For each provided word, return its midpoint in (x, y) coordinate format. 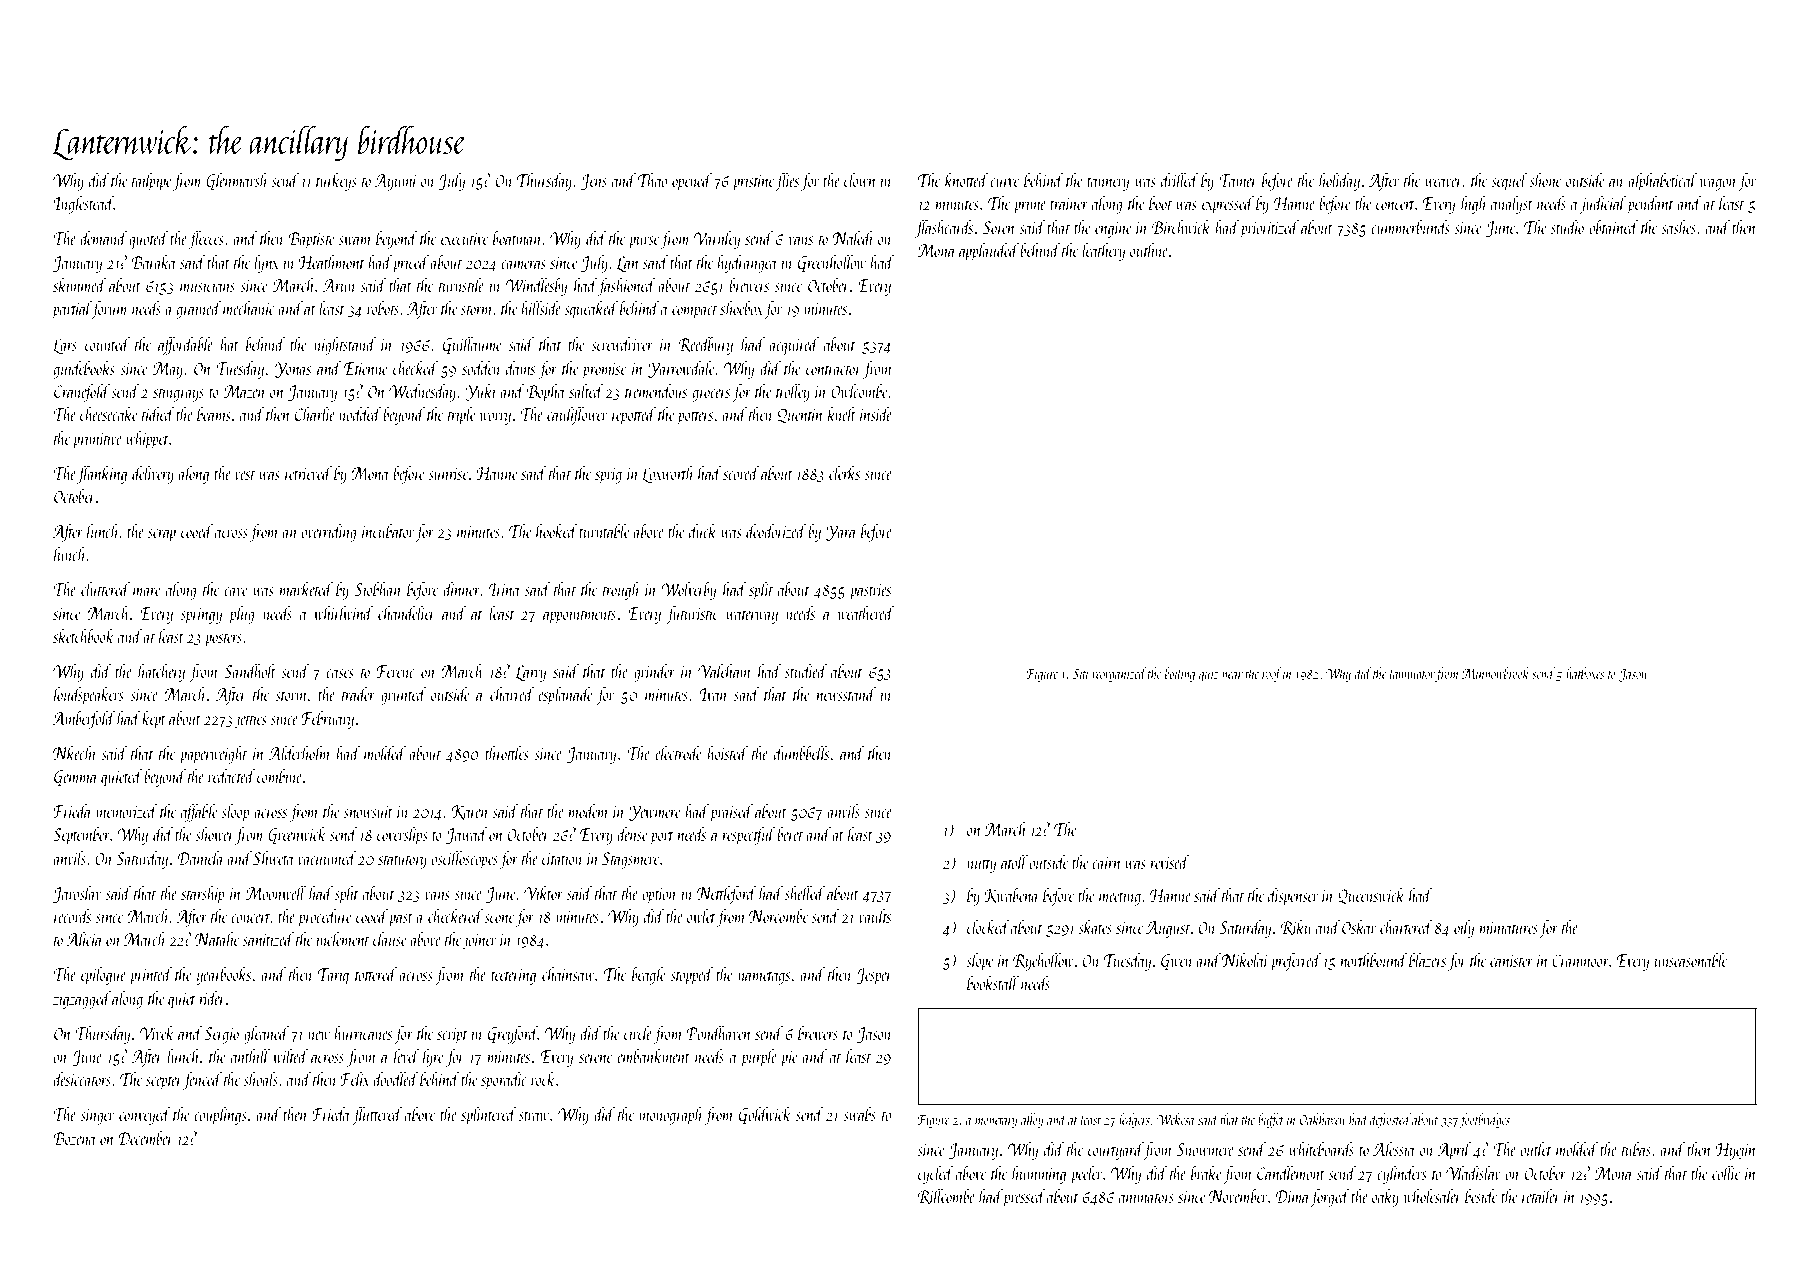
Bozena (74, 1138)
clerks (844, 473)
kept (154, 720)
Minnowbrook (1495, 673)
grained (198, 310)
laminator (1412, 673)
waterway (752, 617)
